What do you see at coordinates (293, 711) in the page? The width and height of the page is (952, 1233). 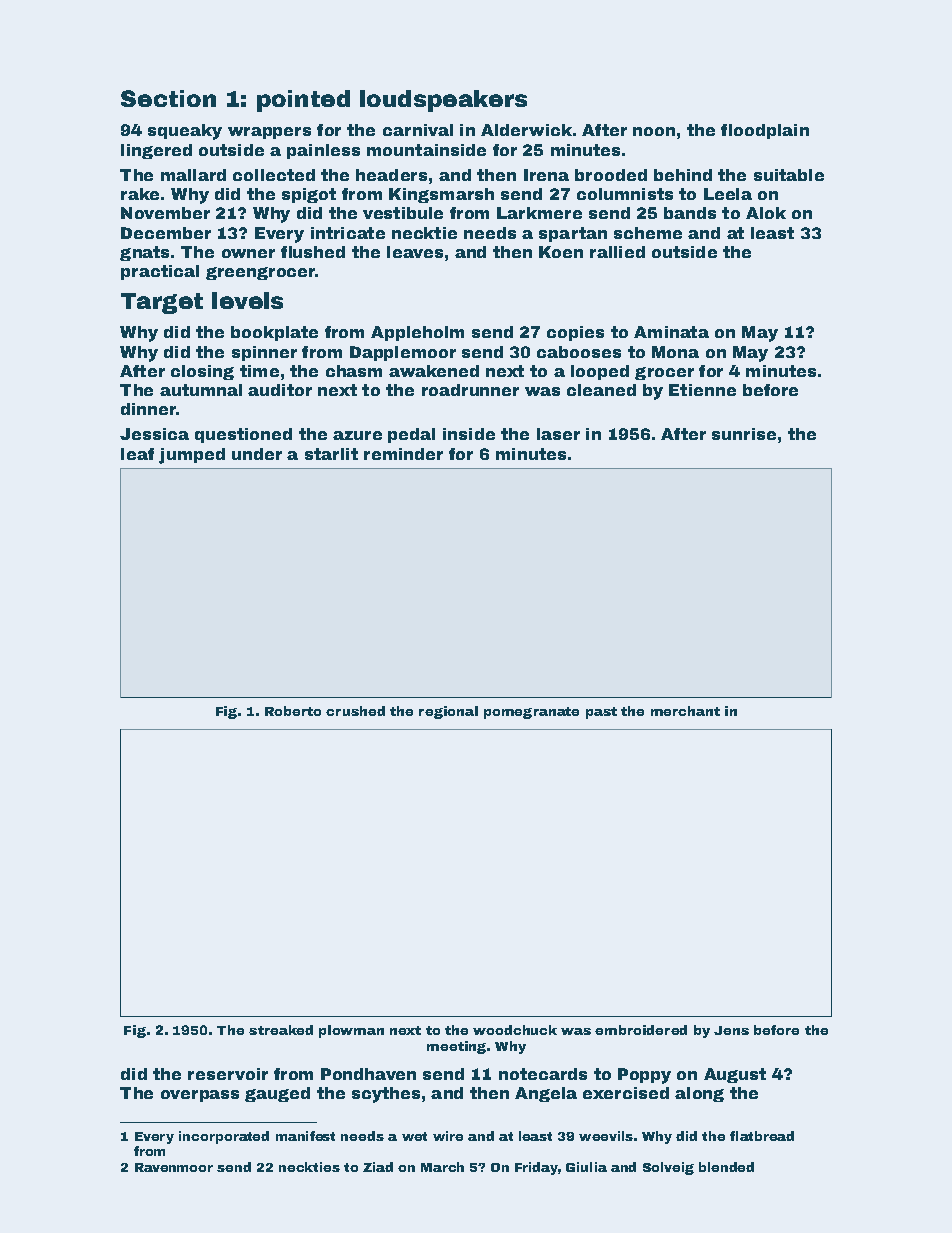 I see `Roberto` at bounding box center [293, 711].
